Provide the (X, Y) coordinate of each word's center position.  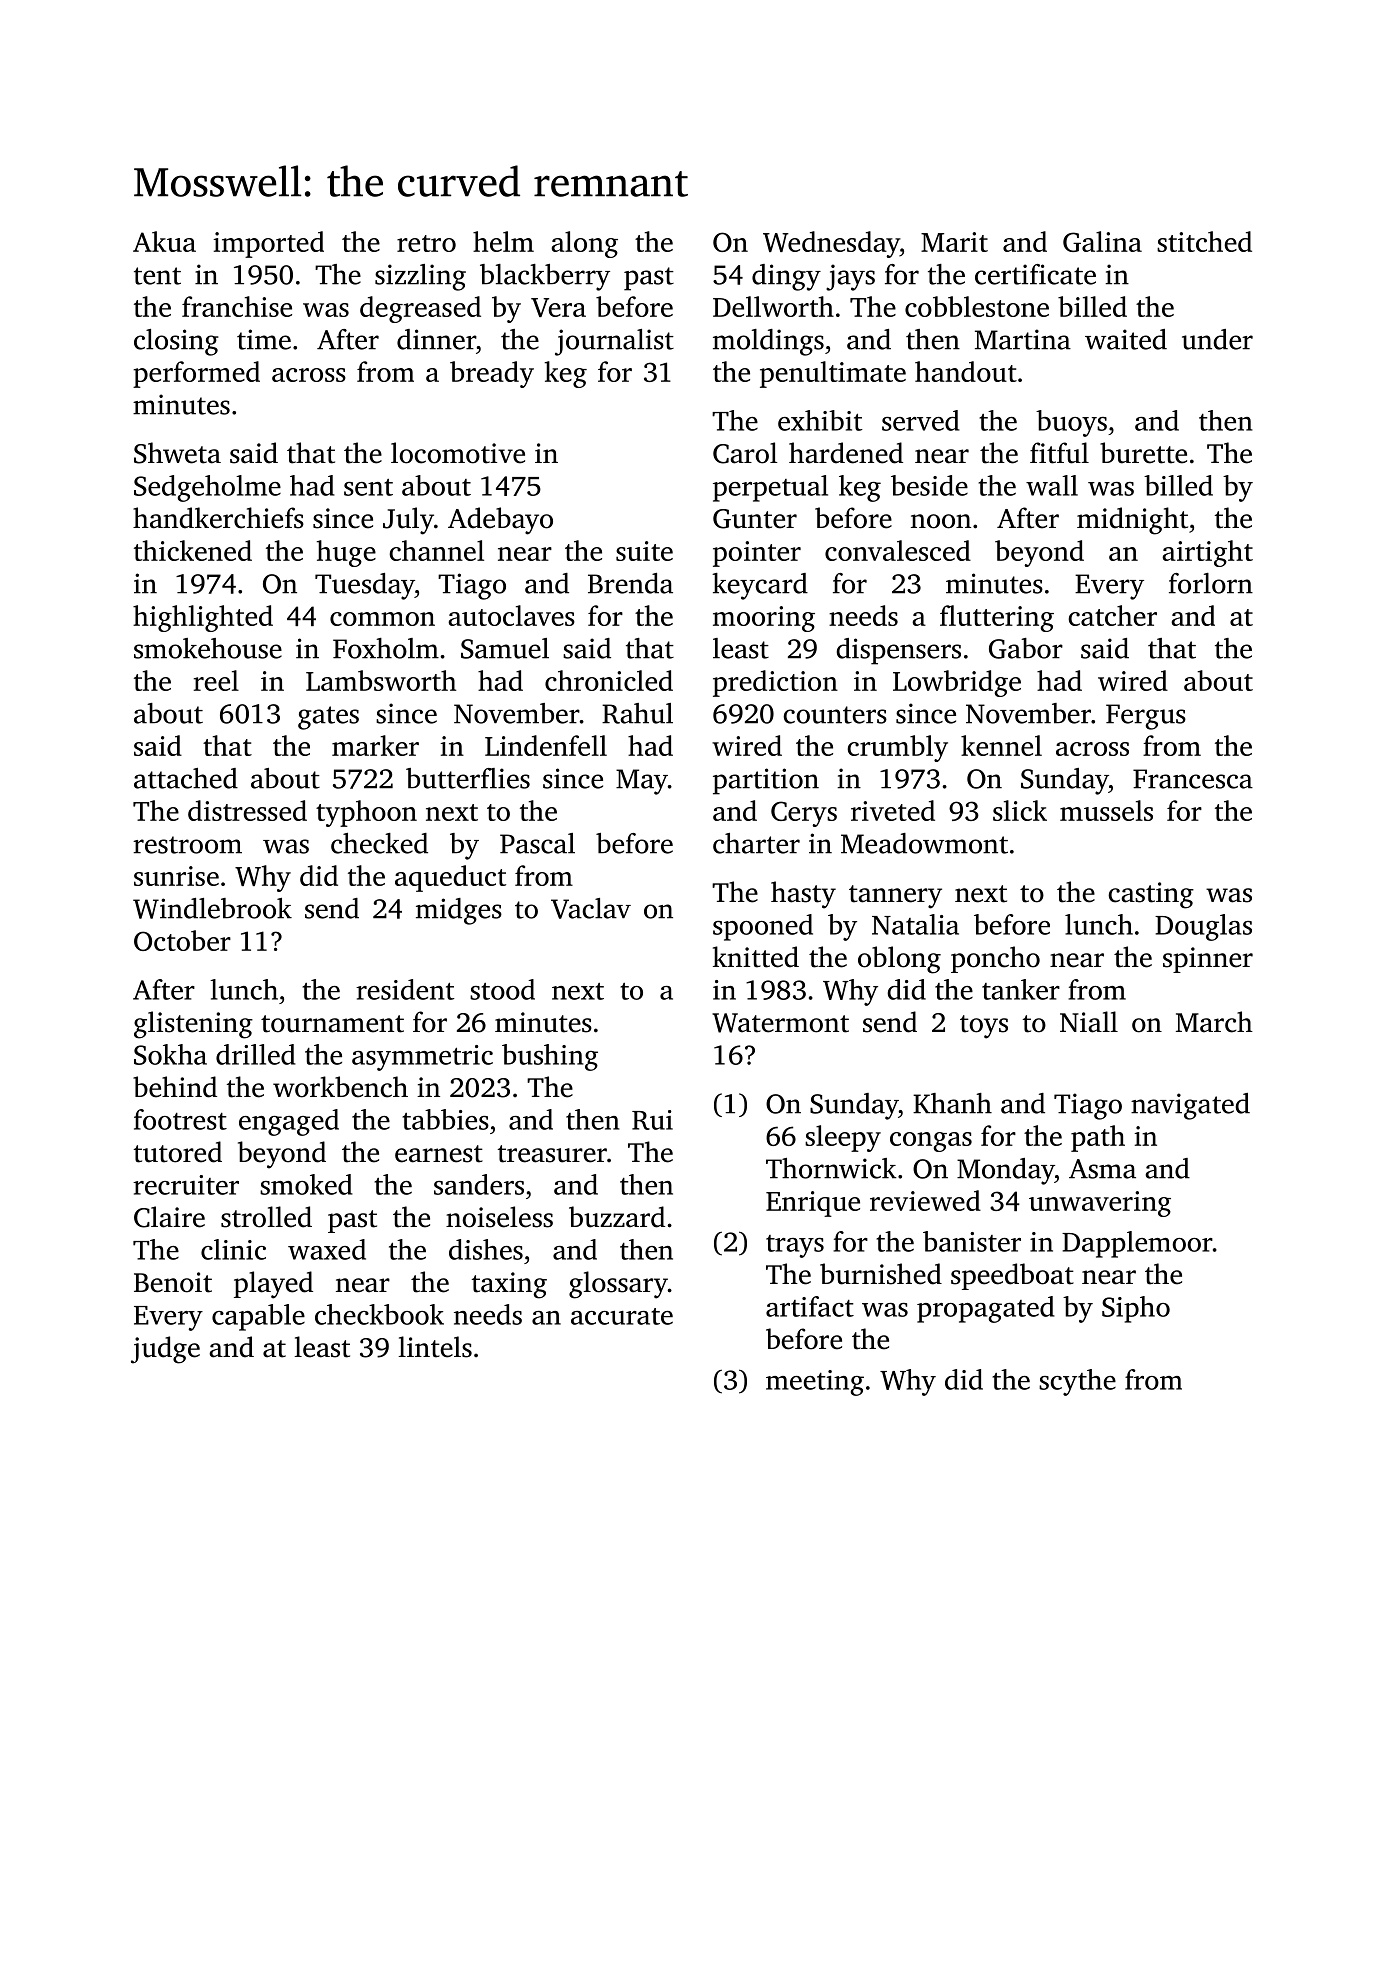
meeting (815, 1383)
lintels (435, 1347)
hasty (803, 895)
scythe (1077, 1382)
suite (644, 551)
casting (1151, 895)
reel (216, 680)
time (264, 339)
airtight (1207, 553)
